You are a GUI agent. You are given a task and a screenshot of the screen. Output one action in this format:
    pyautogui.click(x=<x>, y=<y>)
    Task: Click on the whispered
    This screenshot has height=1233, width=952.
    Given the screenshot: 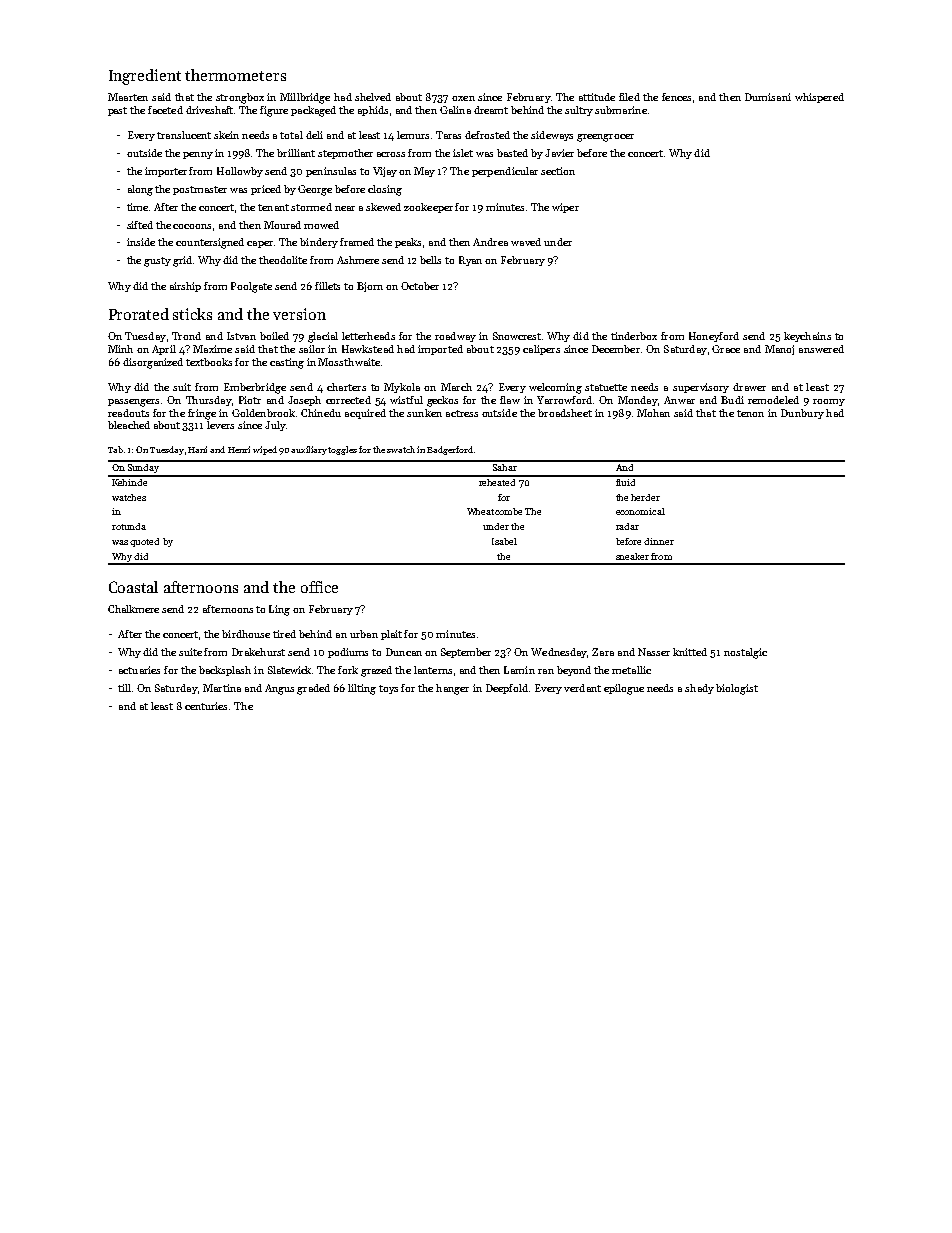 What is the action you would take?
    pyautogui.click(x=819, y=98)
